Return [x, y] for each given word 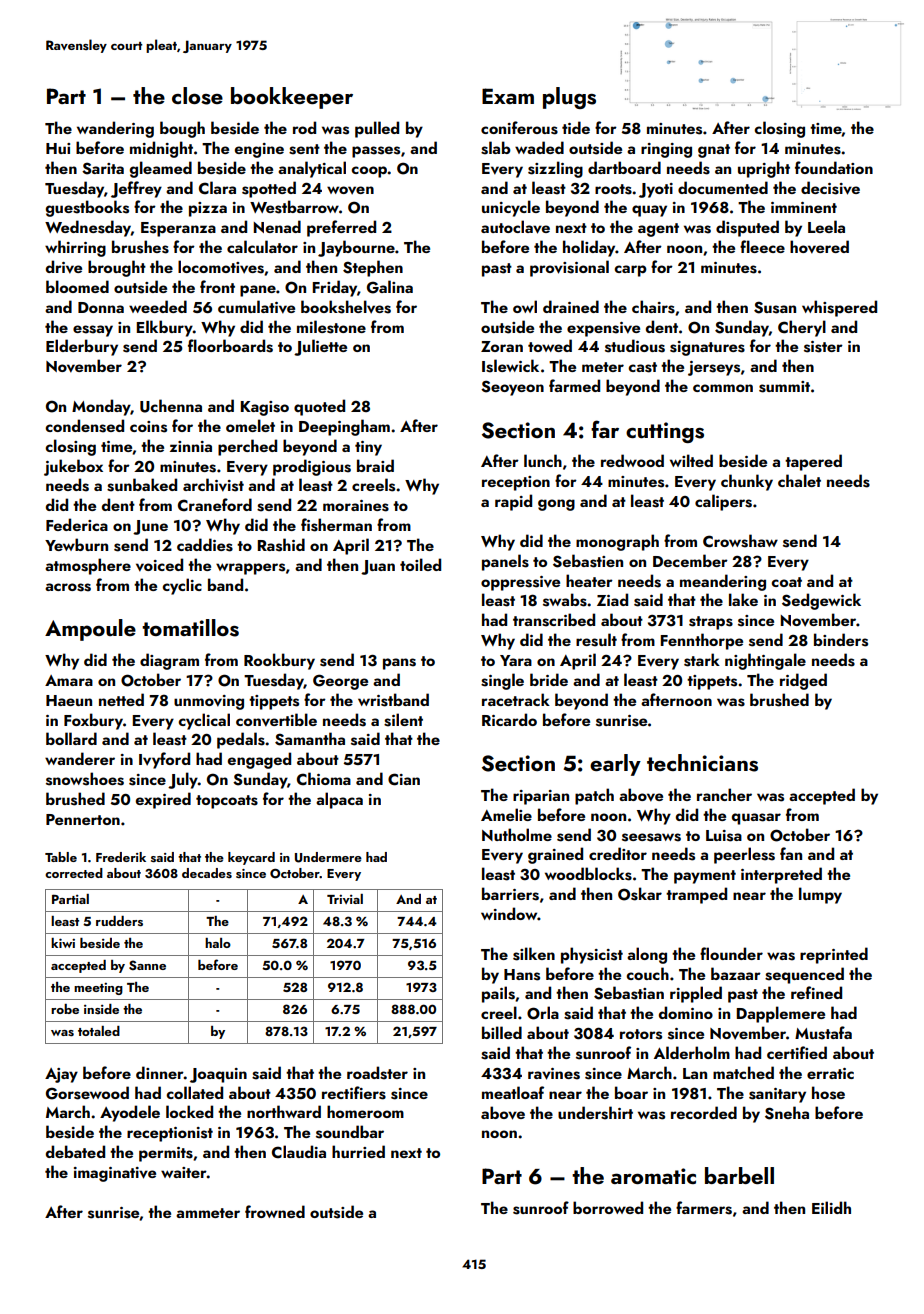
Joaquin [218, 1075]
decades [207, 873]
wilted [691, 460]
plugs [569, 98]
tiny [368, 448]
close [197, 96]
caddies [205, 545]
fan [791, 853]
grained [555, 855]
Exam [508, 96]
